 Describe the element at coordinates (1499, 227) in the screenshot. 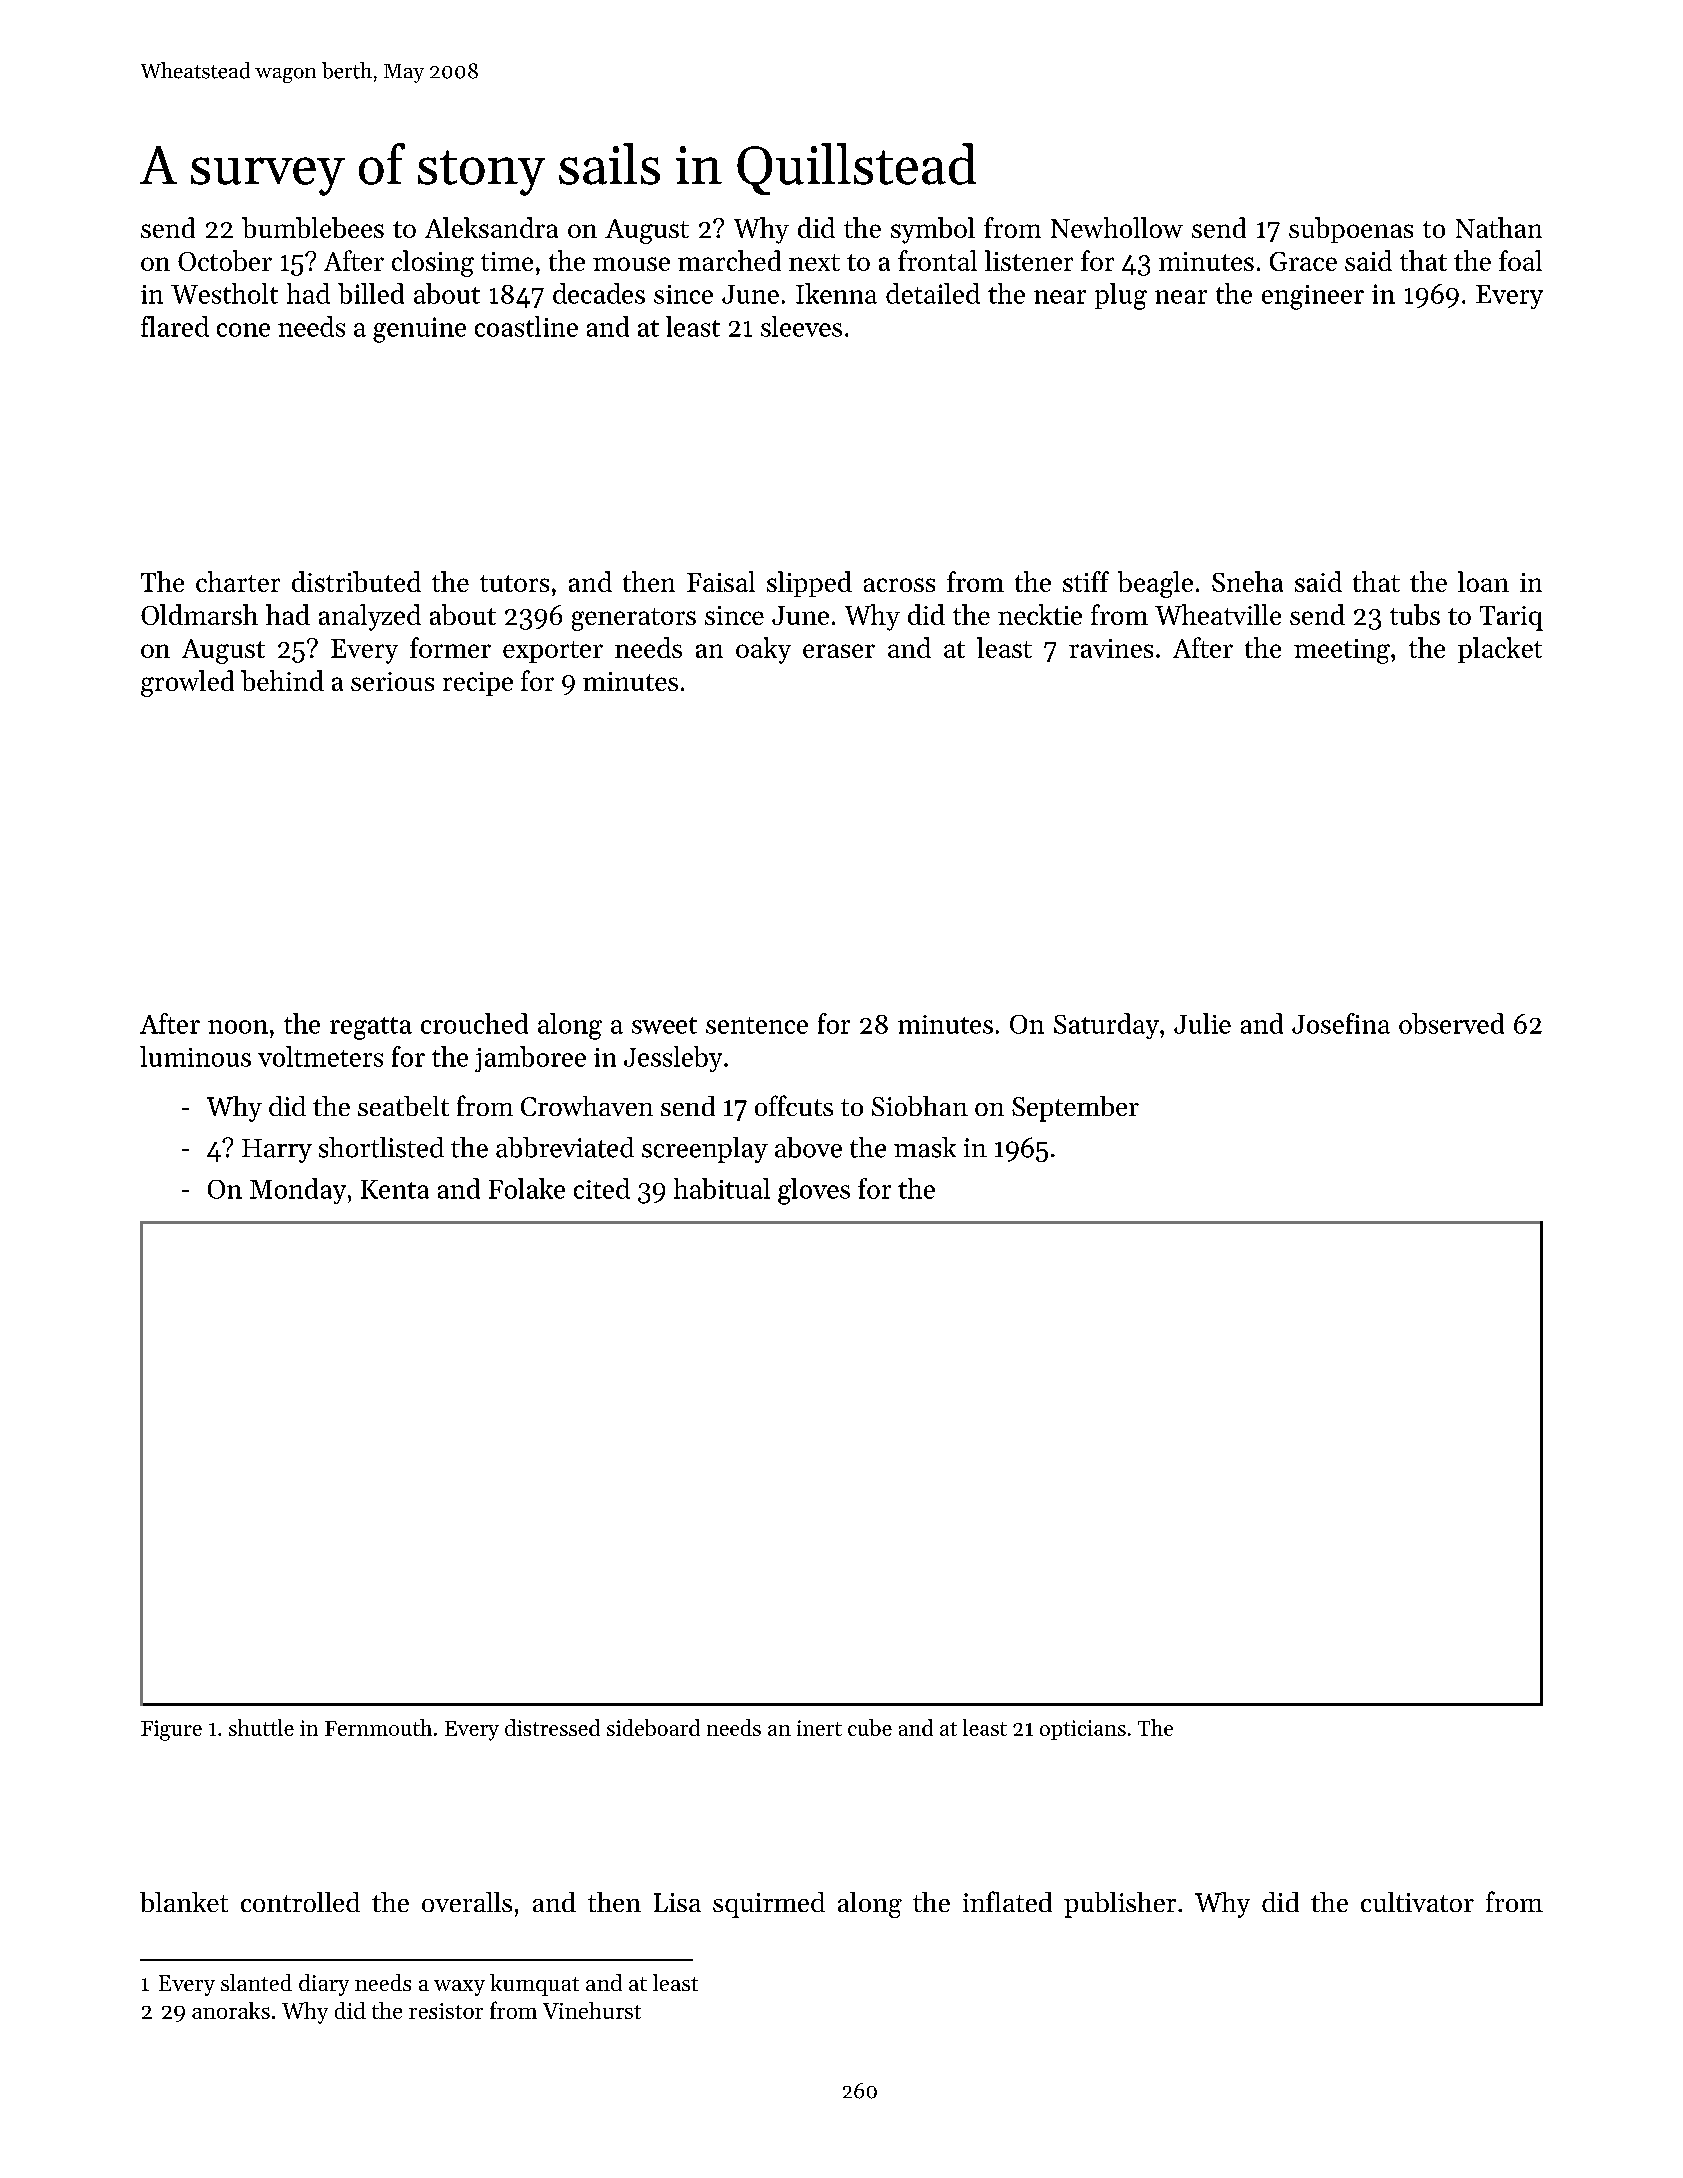

I see `Nathan` at that location.
